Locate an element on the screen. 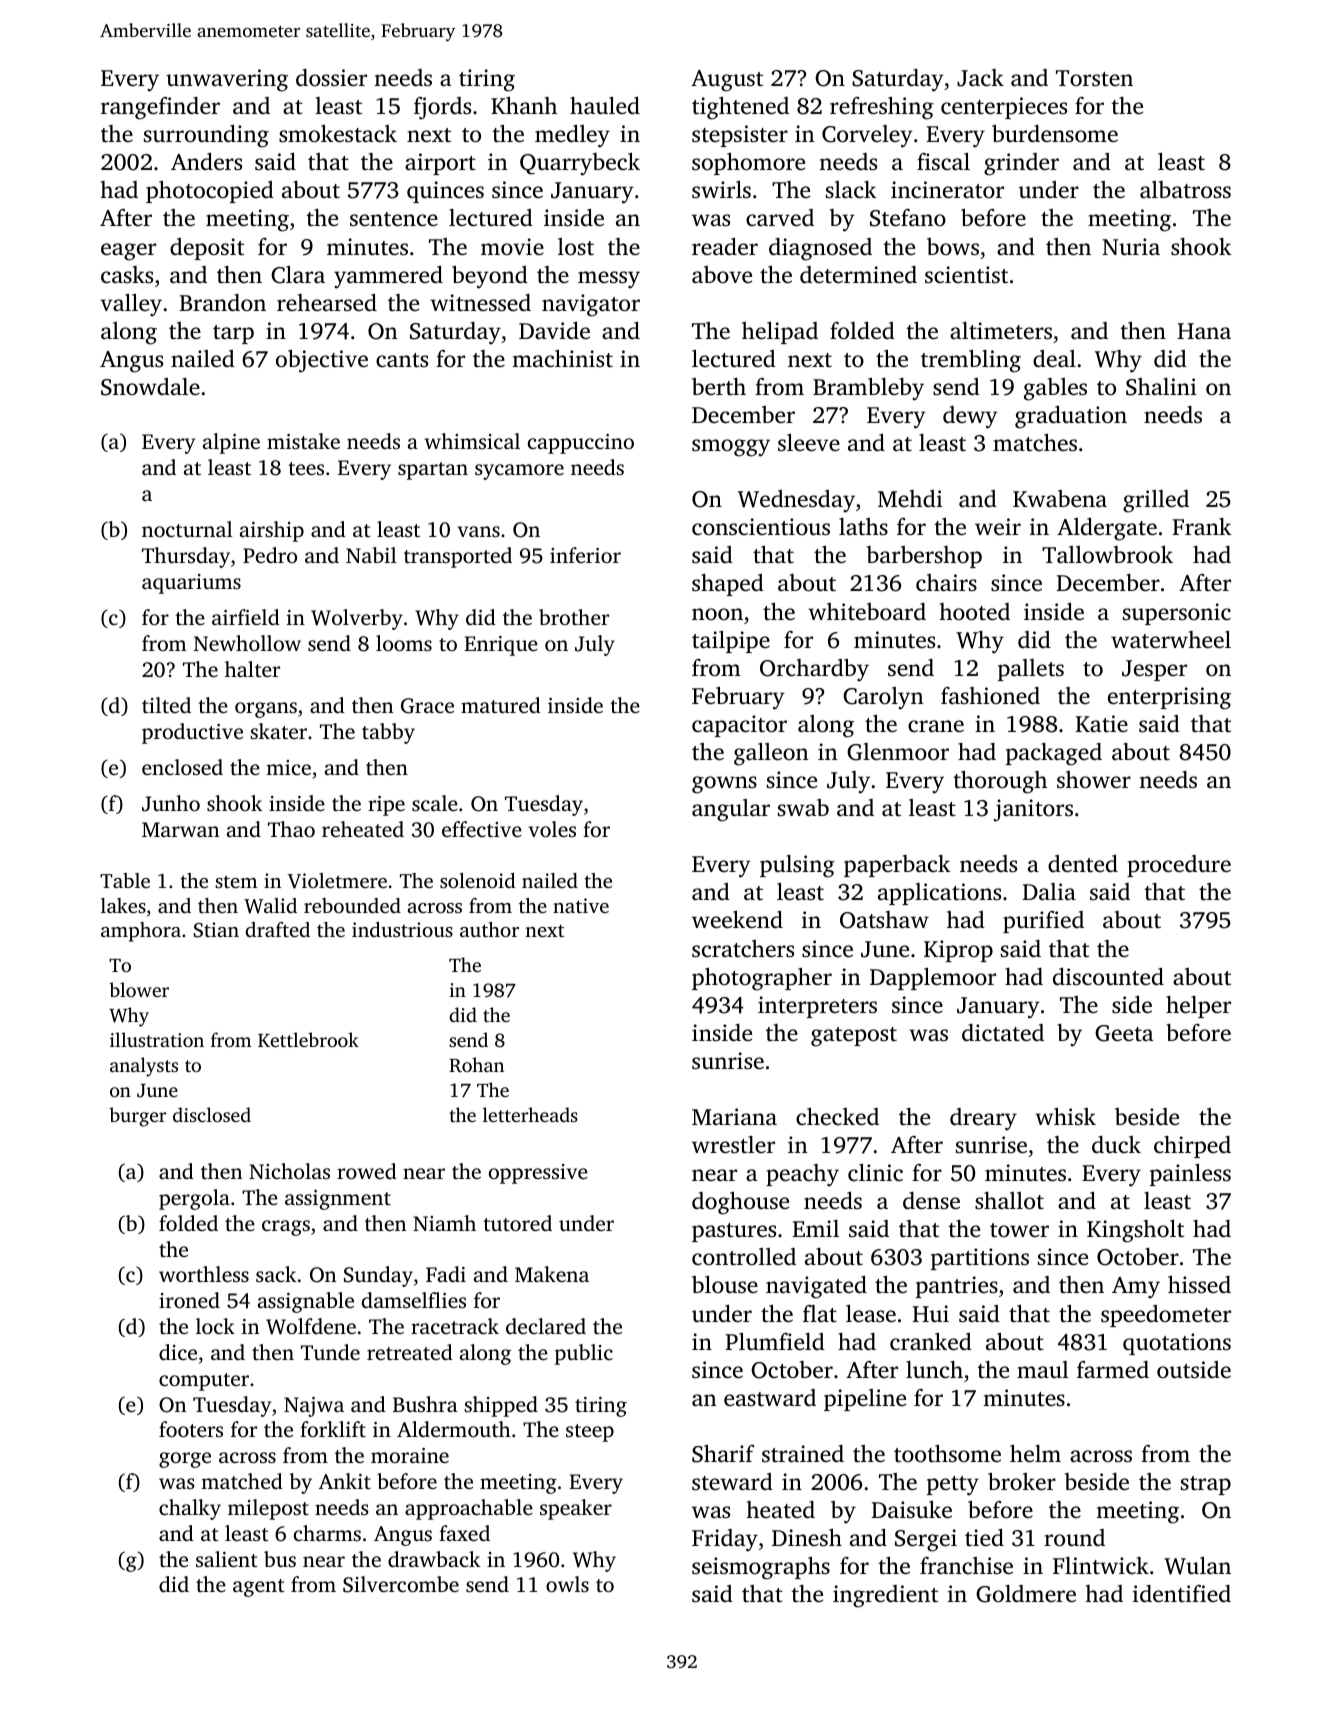 This screenshot has height=1724, width=1332. agent is located at coordinates (259, 1588).
